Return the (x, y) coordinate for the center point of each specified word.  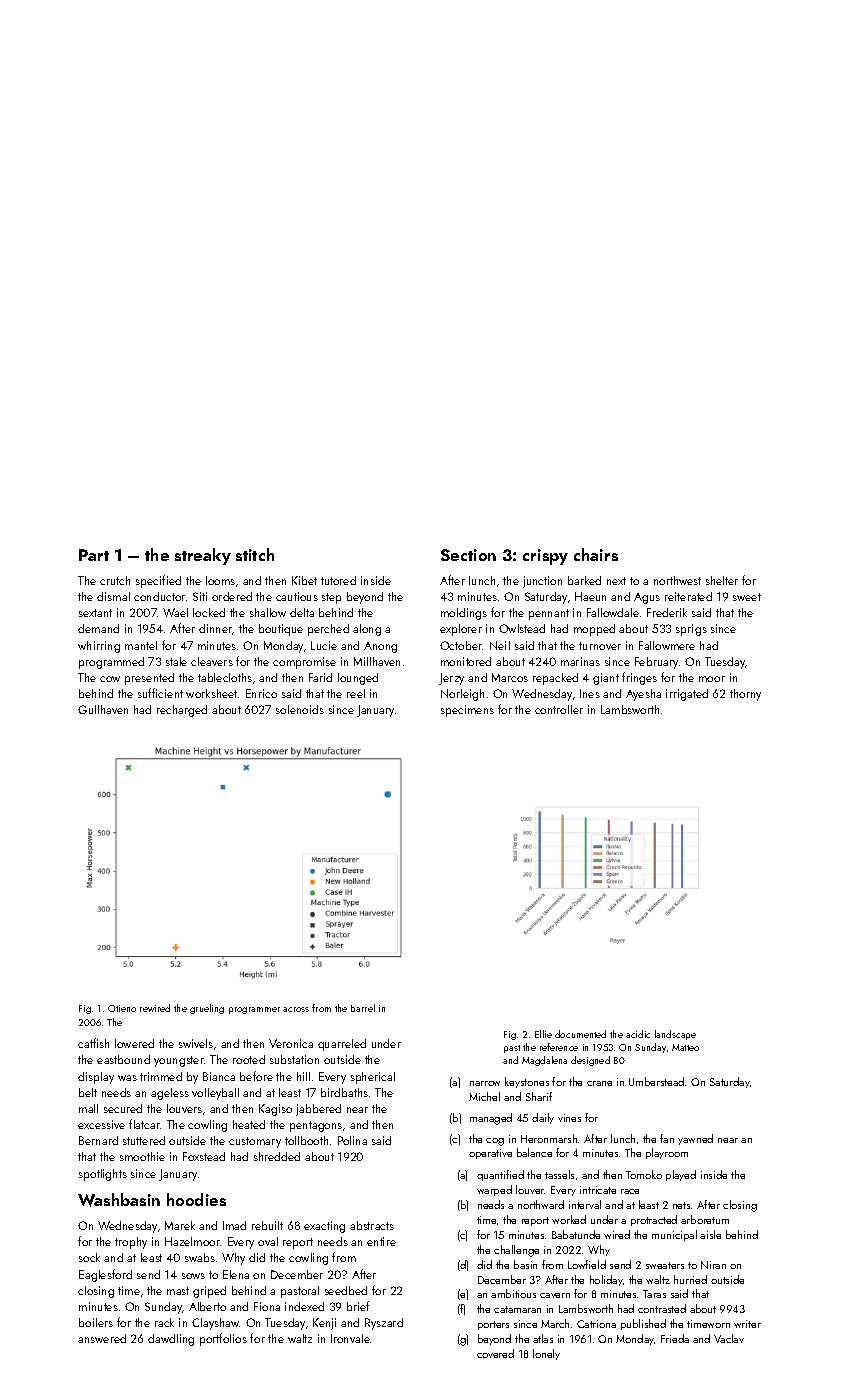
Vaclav (729, 1338)
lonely (546, 1354)
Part (94, 555)
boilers (96, 1322)
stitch (255, 554)
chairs (596, 554)
